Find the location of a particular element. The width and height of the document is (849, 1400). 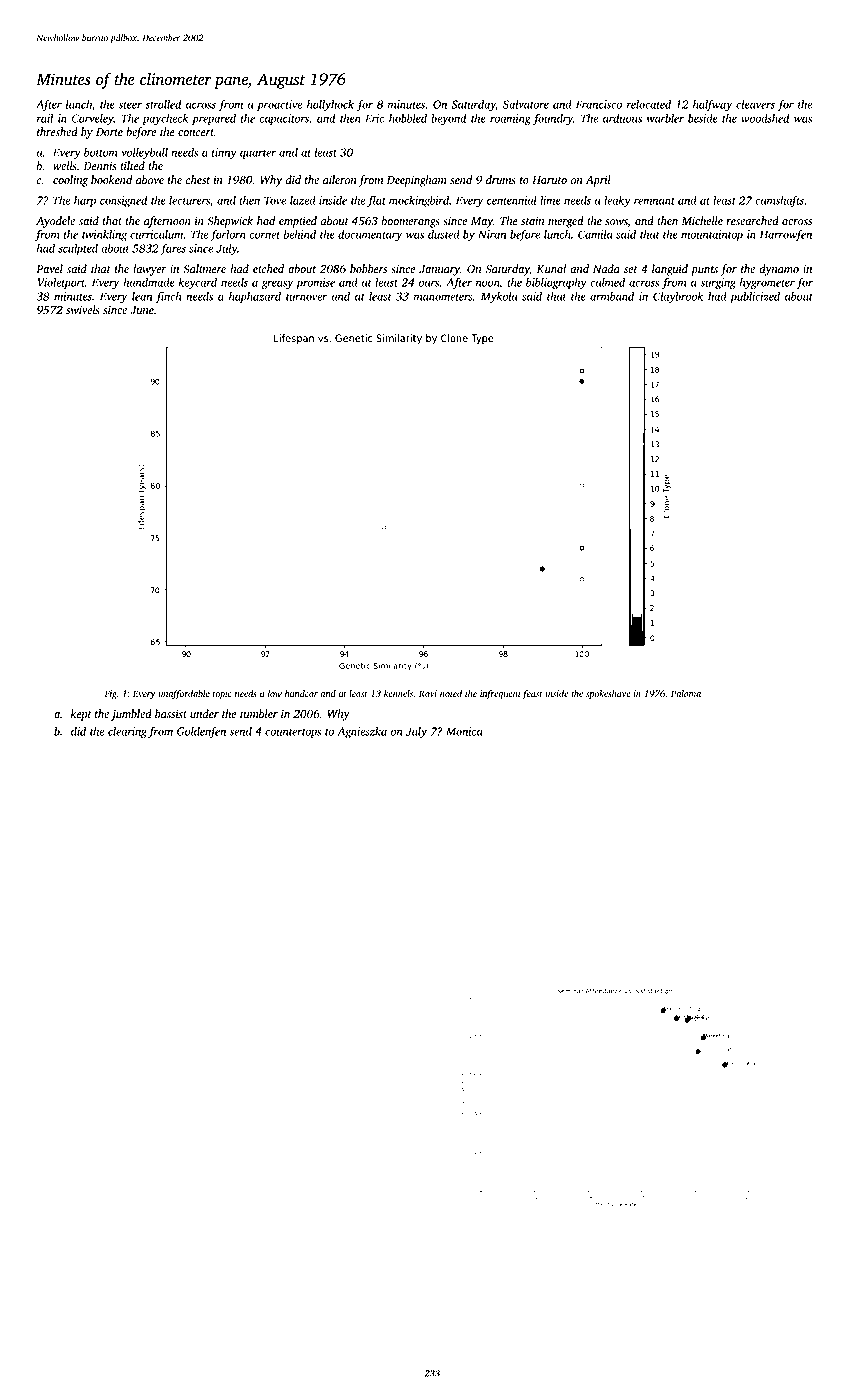

unaffordable is located at coordinates (184, 694).
